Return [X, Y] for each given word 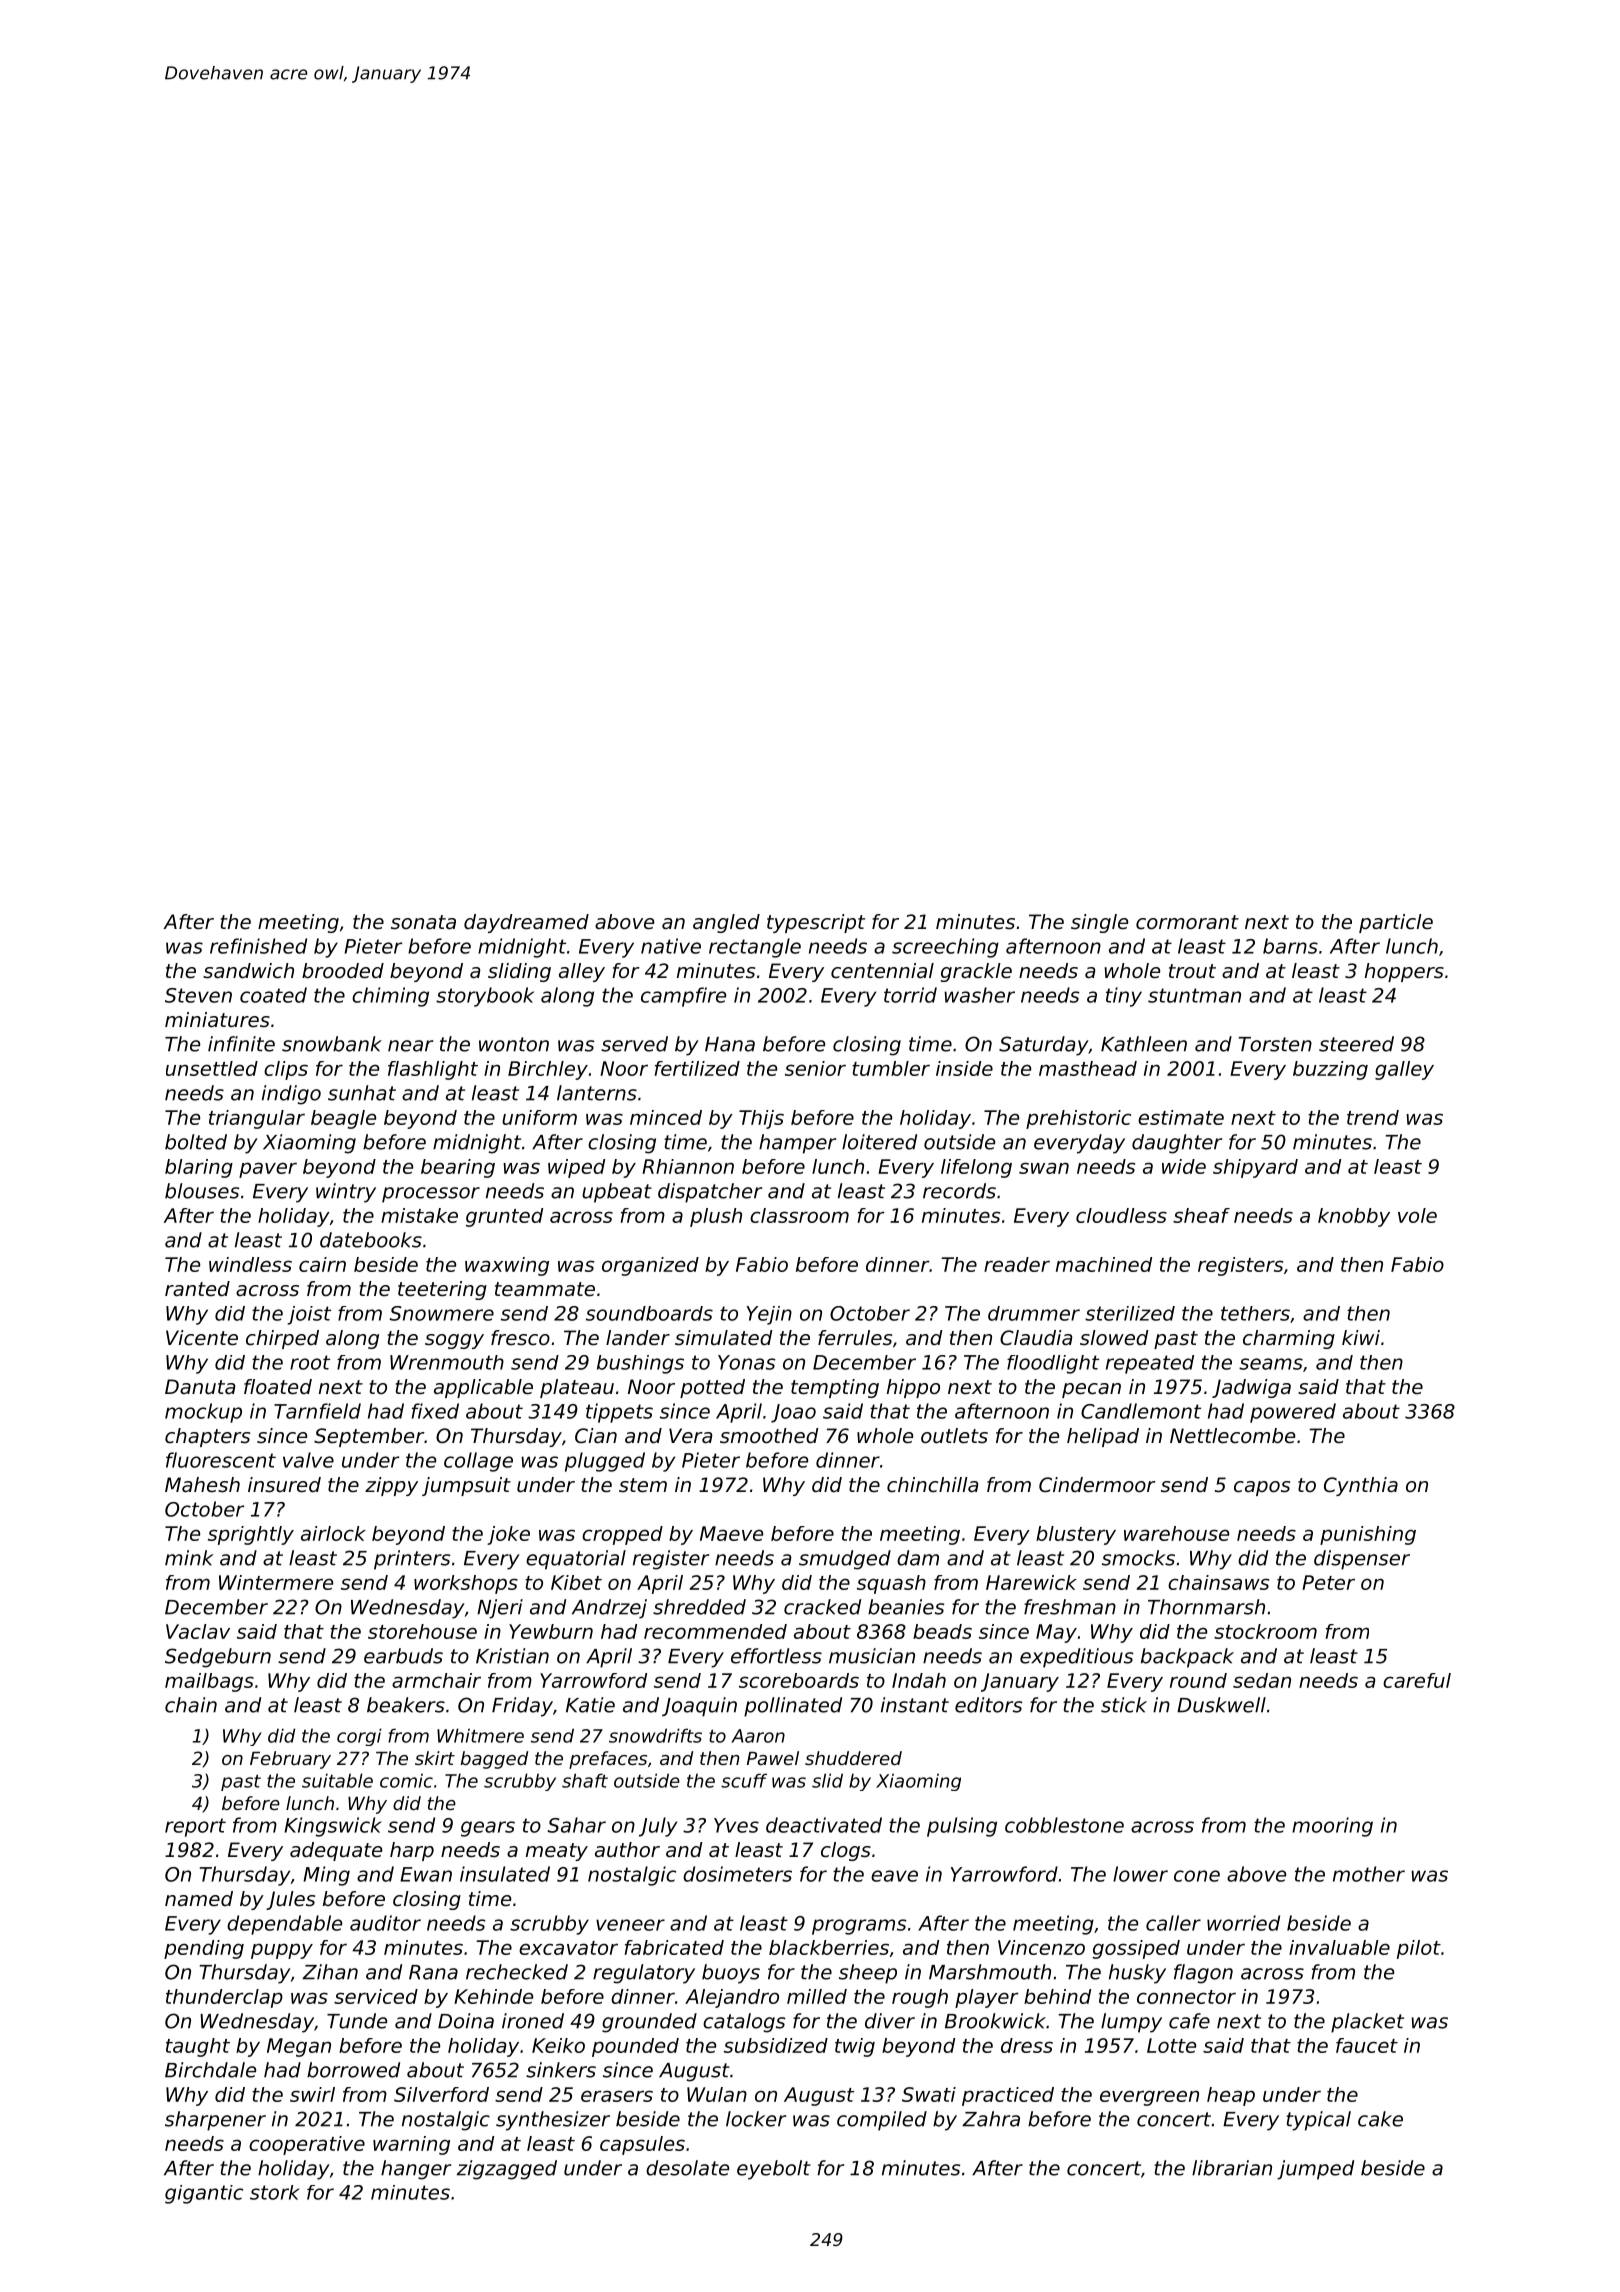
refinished [258, 946]
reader [1017, 1264]
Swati [929, 2094]
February [290, 1760]
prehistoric [1078, 1119]
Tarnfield [317, 1411]
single [1099, 923]
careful [1417, 1680]
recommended [715, 1631]
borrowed [353, 2070]
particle [1396, 923]
